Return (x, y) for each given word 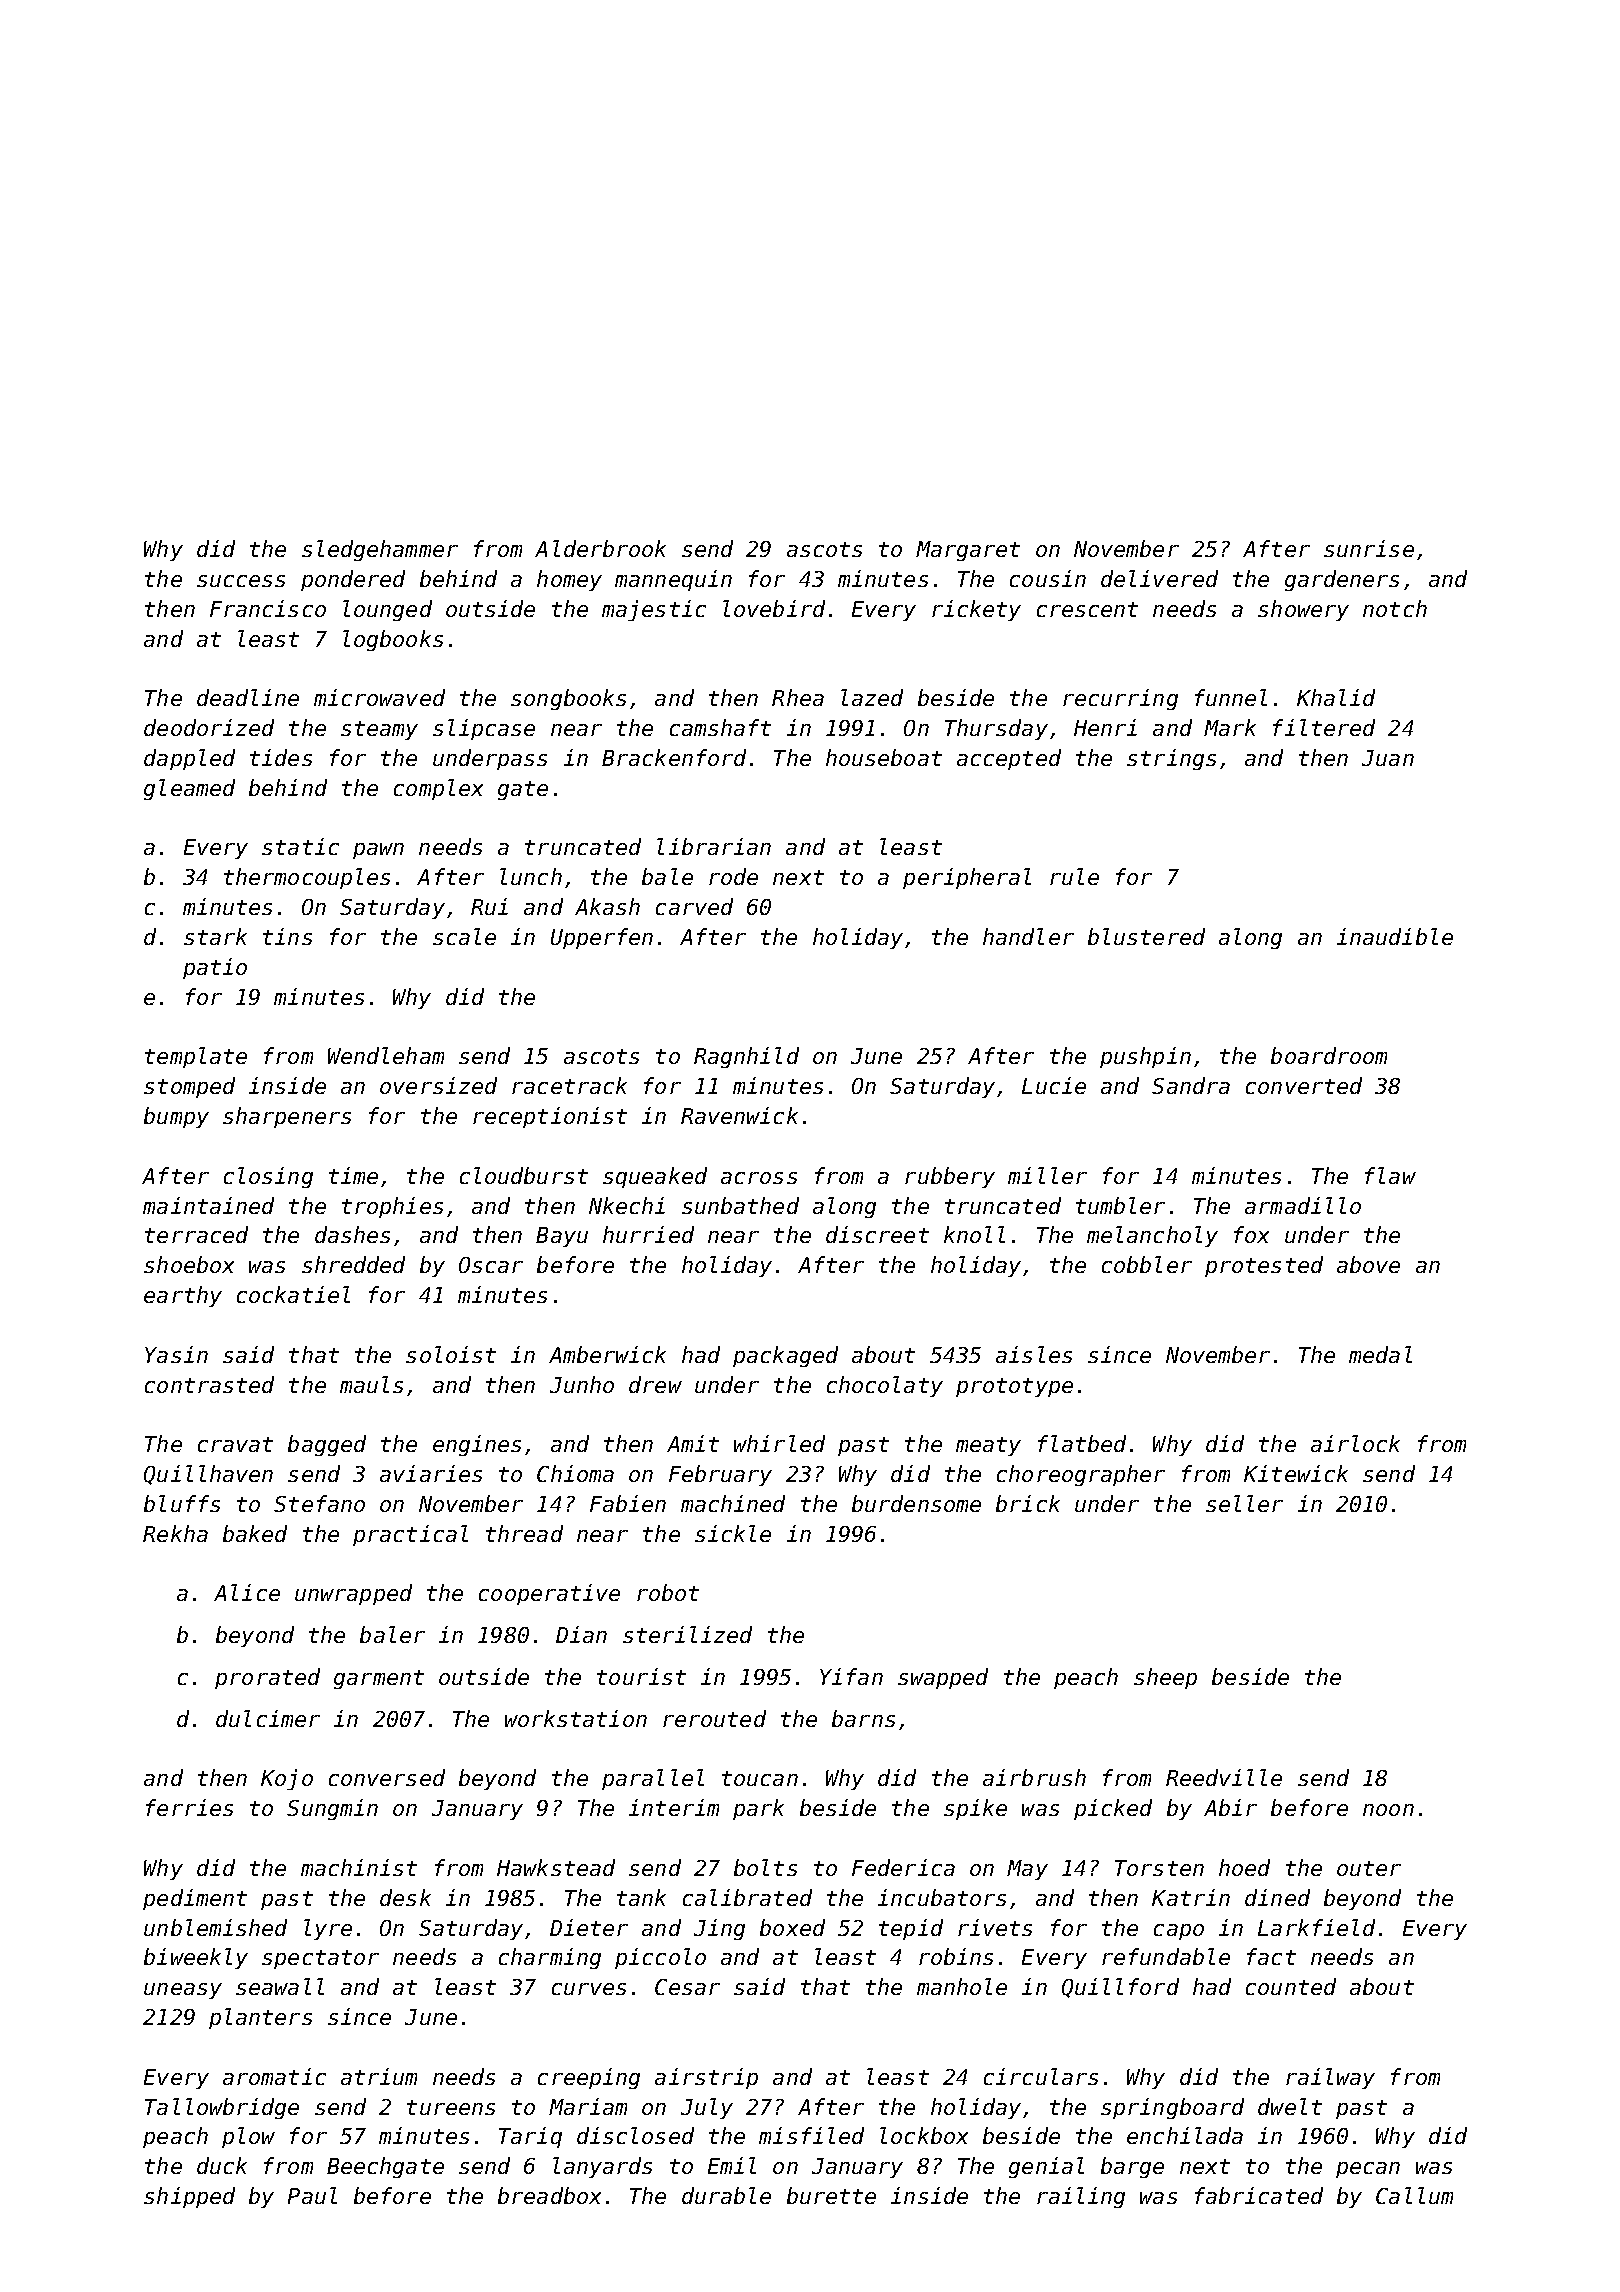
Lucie (1054, 1085)
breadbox (549, 2195)
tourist (641, 1676)
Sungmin (332, 1809)
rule (1074, 876)
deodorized (209, 727)
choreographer (1081, 1475)
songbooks (568, 699)
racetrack (569, 1085)
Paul (312, 2195)
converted (1304, 1085)
